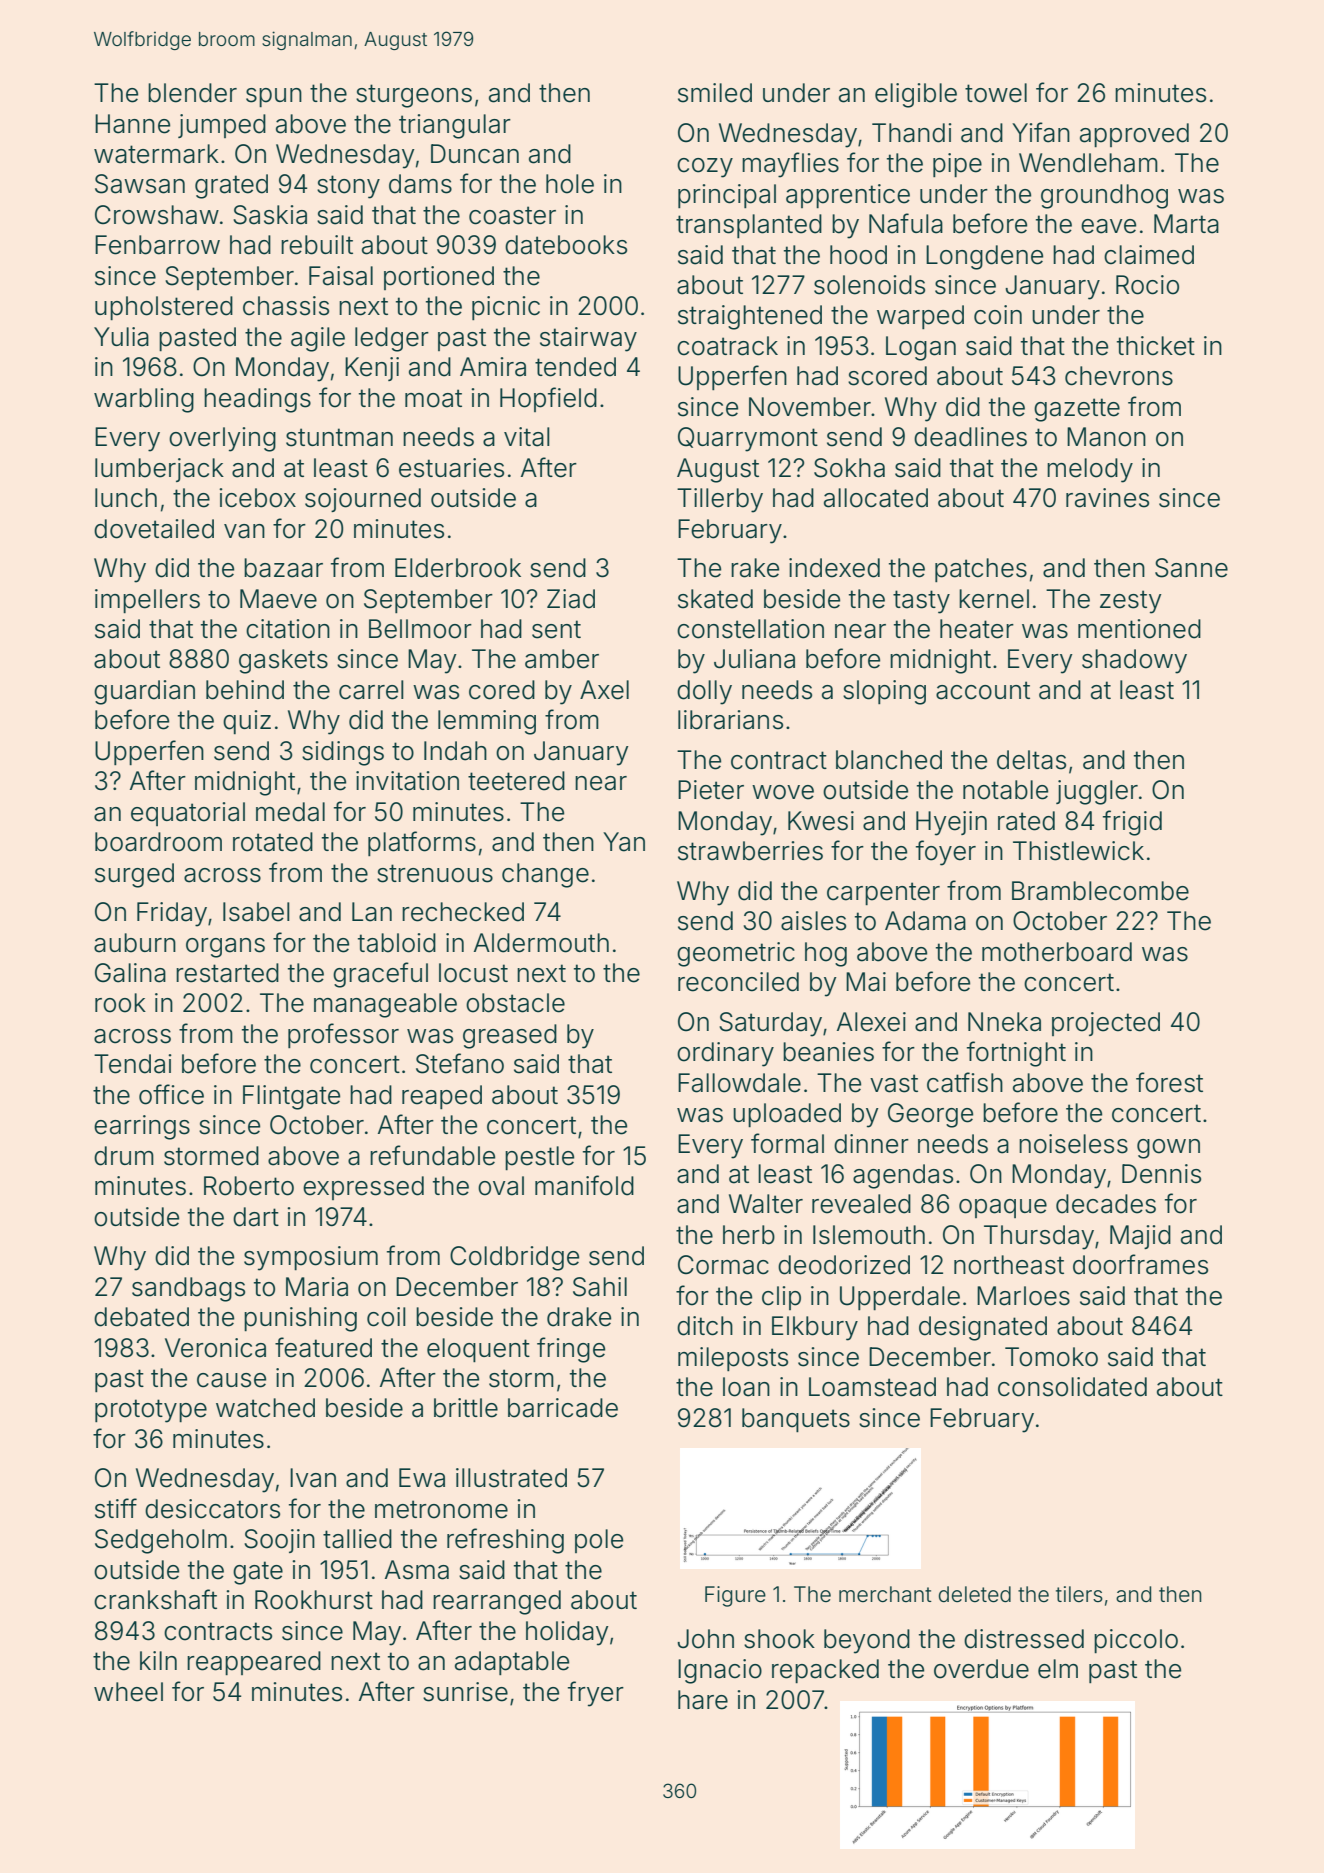 The width and height of the screenshot is (1324, 1873). I want to click on Tillerby, so click(720, 500).
